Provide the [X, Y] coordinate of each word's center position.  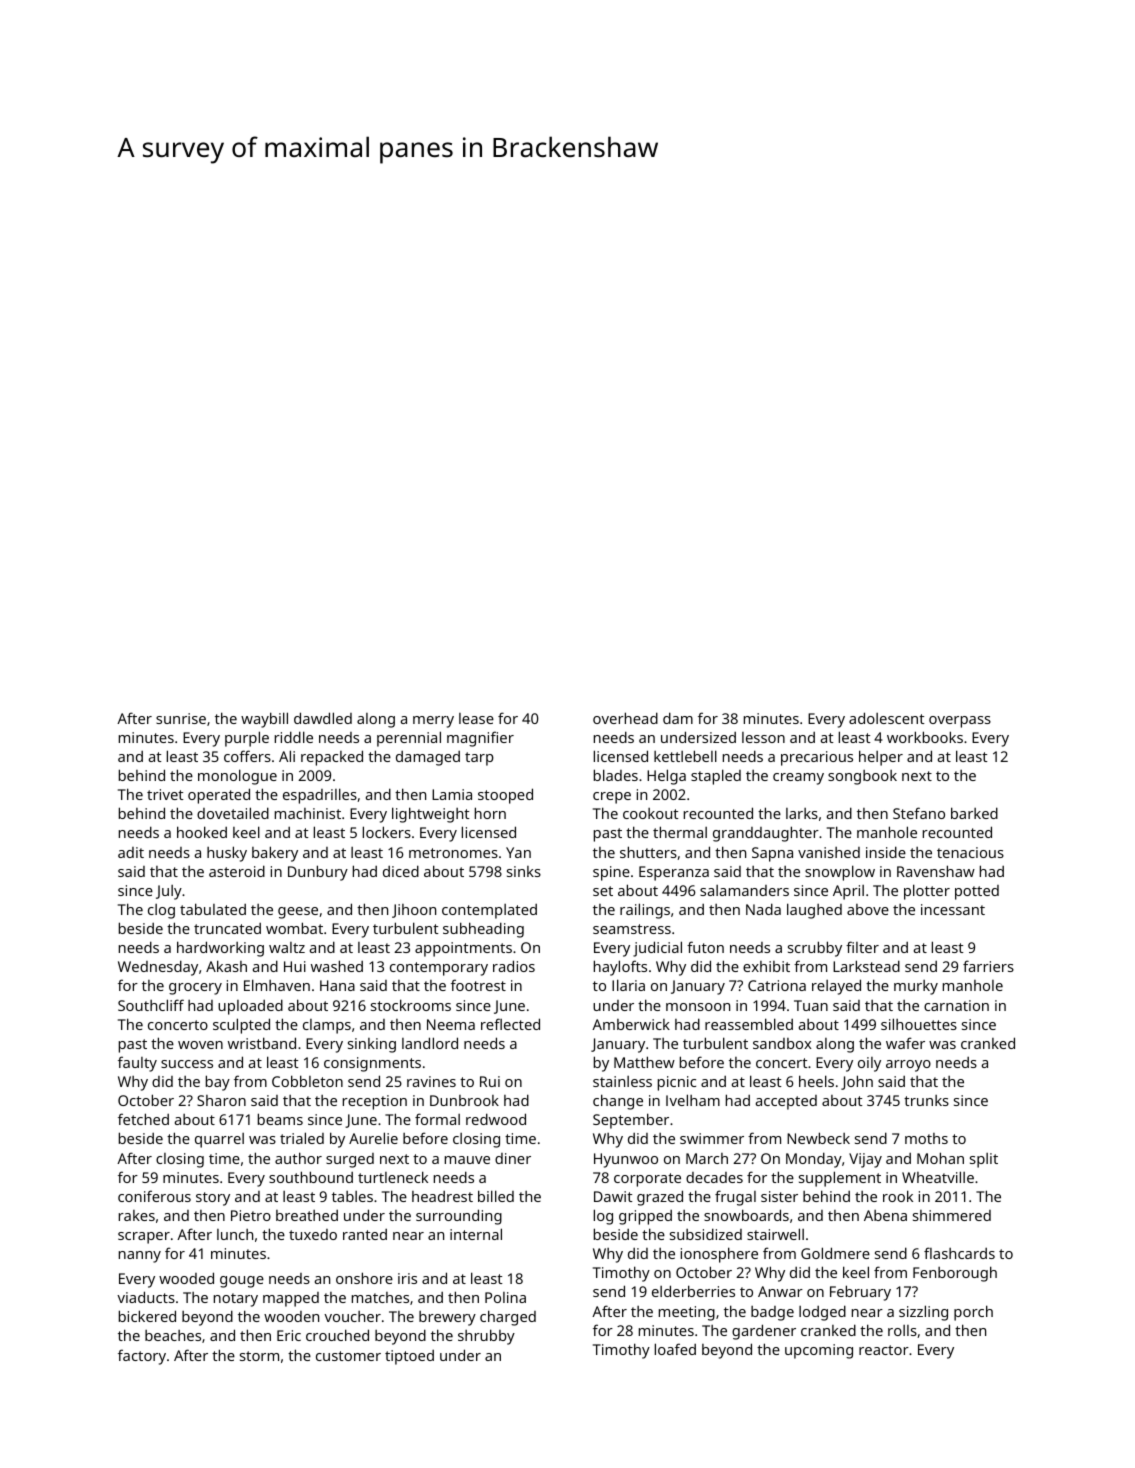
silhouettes [919, 1024]
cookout [651, 813]
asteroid [237, 871]
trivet [165, 794]
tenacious [970, 852]
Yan [518, 852]
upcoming [819, 1351]
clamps [327, 1026]
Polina [505, 1297]
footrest [478, 985]
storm [259, 1356]
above [868, 909]
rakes [137, 1215]
